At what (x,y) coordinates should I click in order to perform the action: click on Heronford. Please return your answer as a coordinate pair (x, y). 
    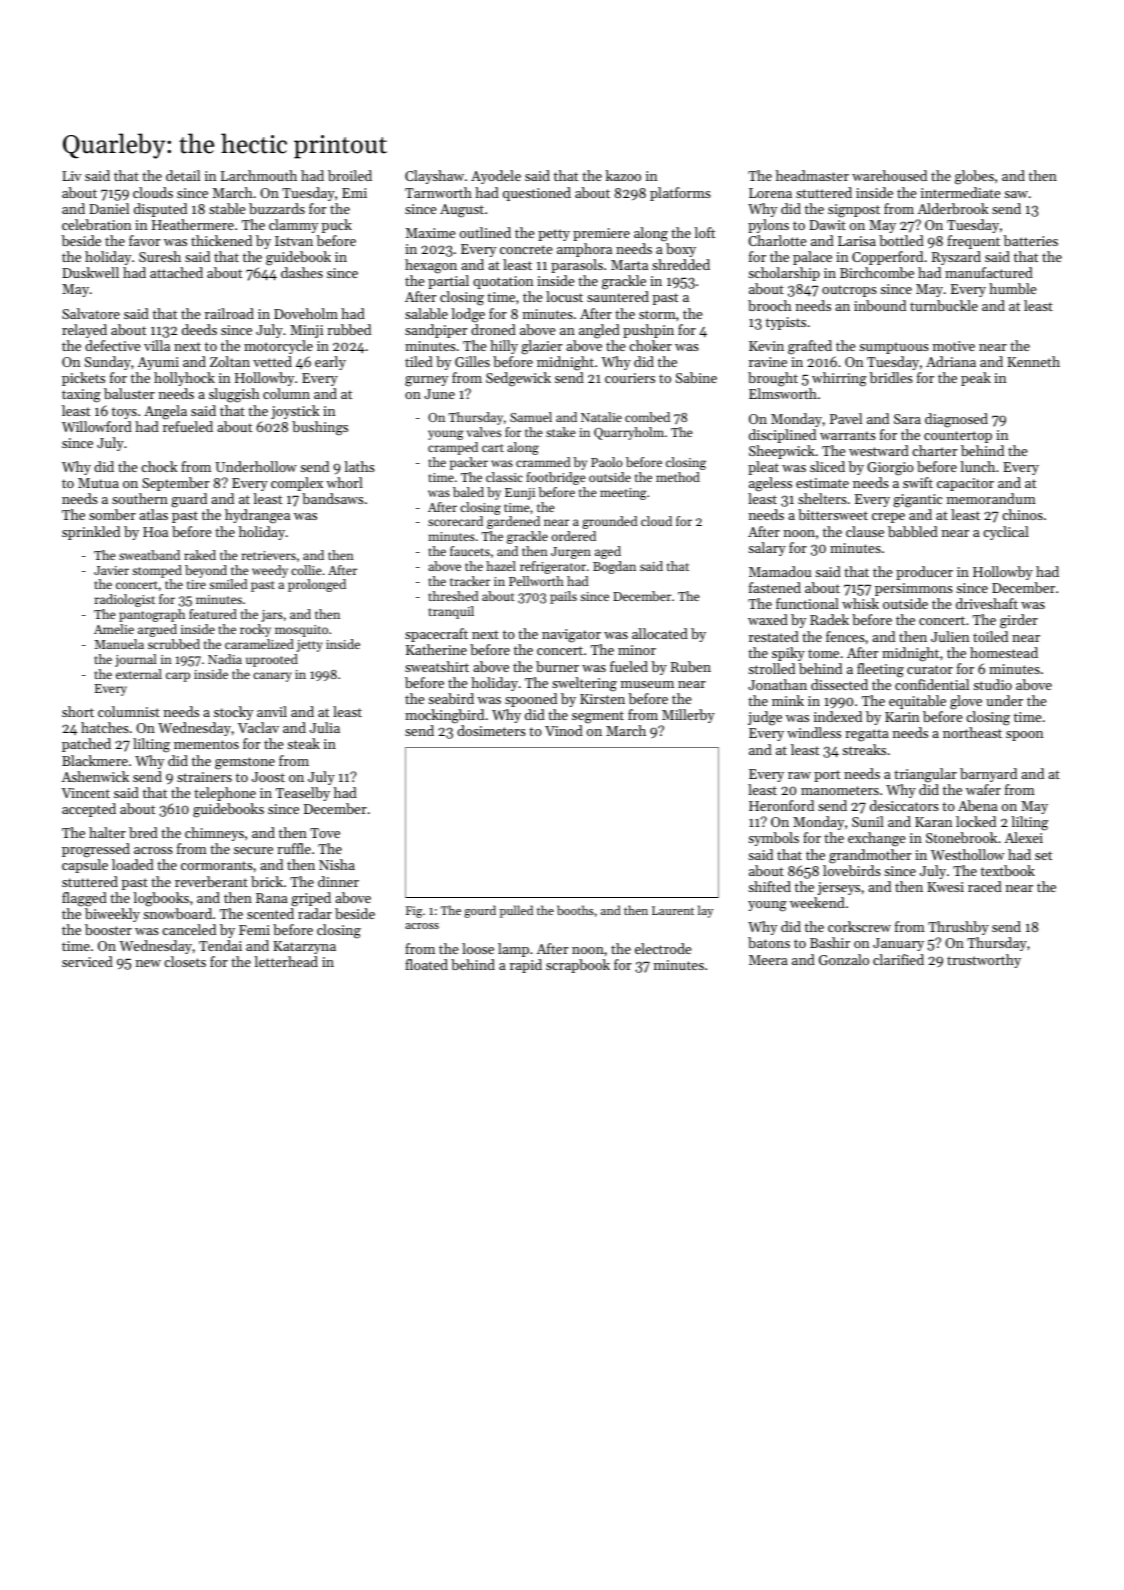
    Looking at the image, I should click on (781, 805).
